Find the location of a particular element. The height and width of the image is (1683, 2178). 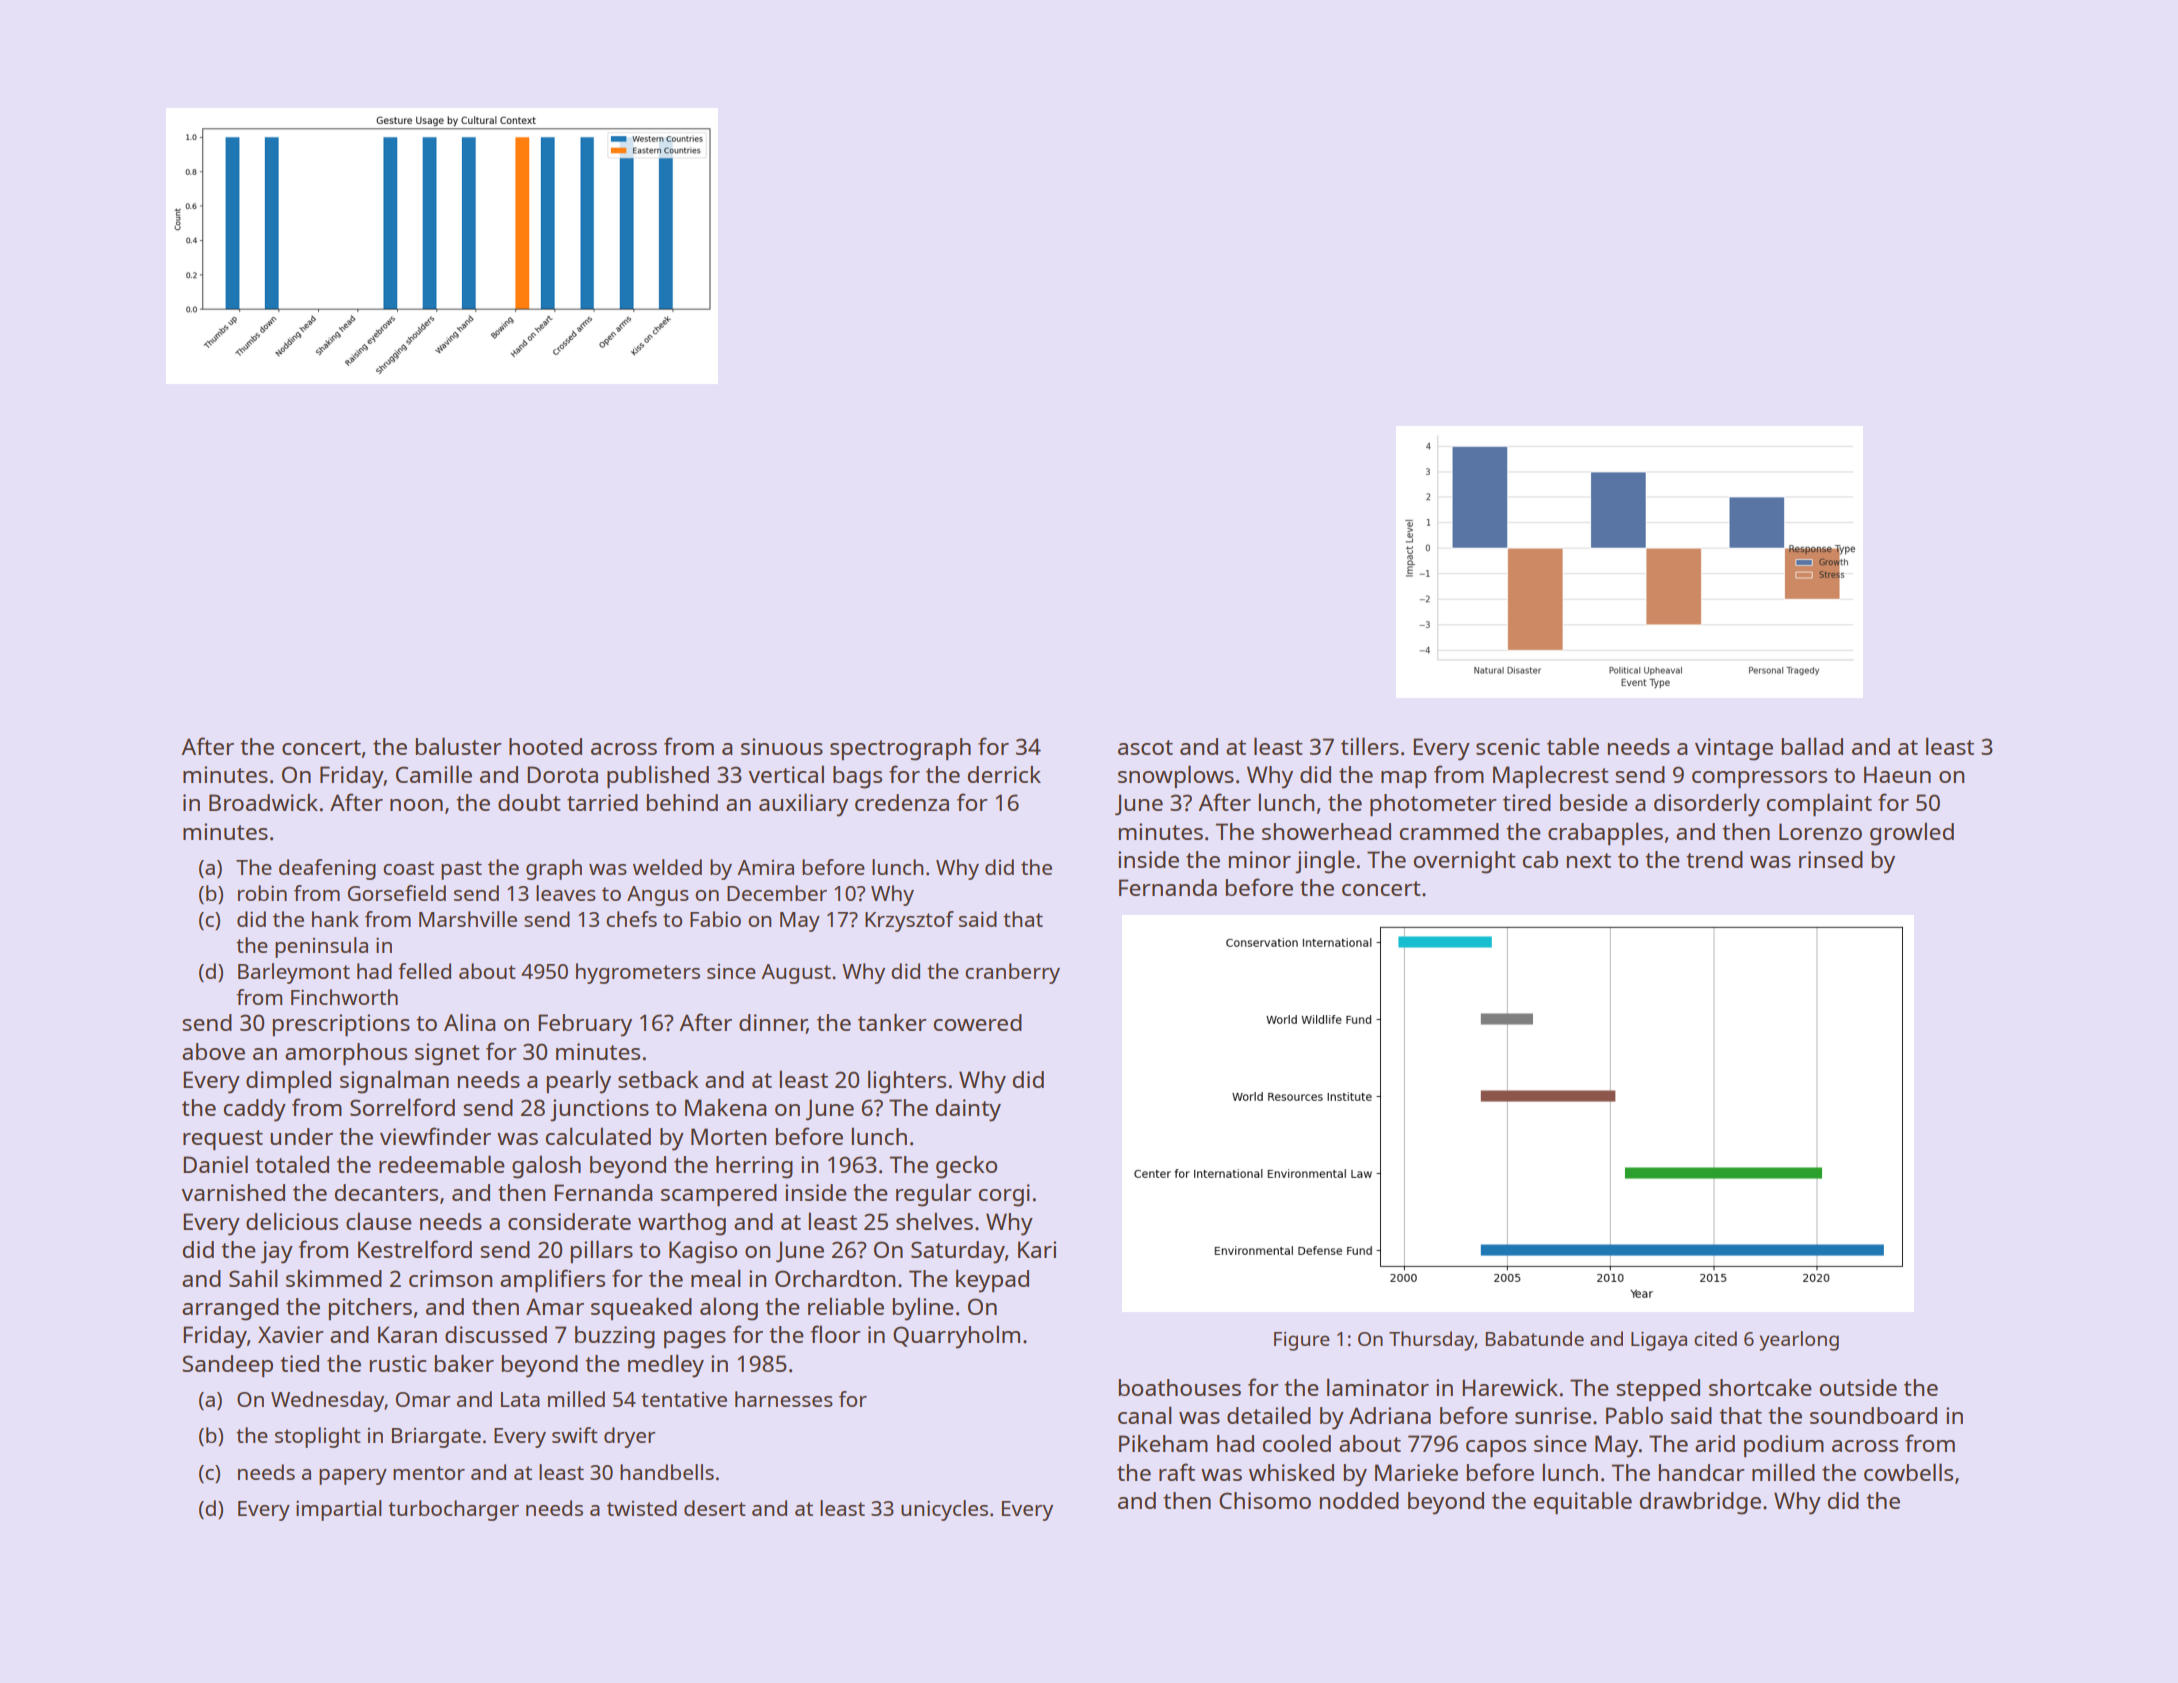

viewfinder is located at coordinates (435, 1136).
